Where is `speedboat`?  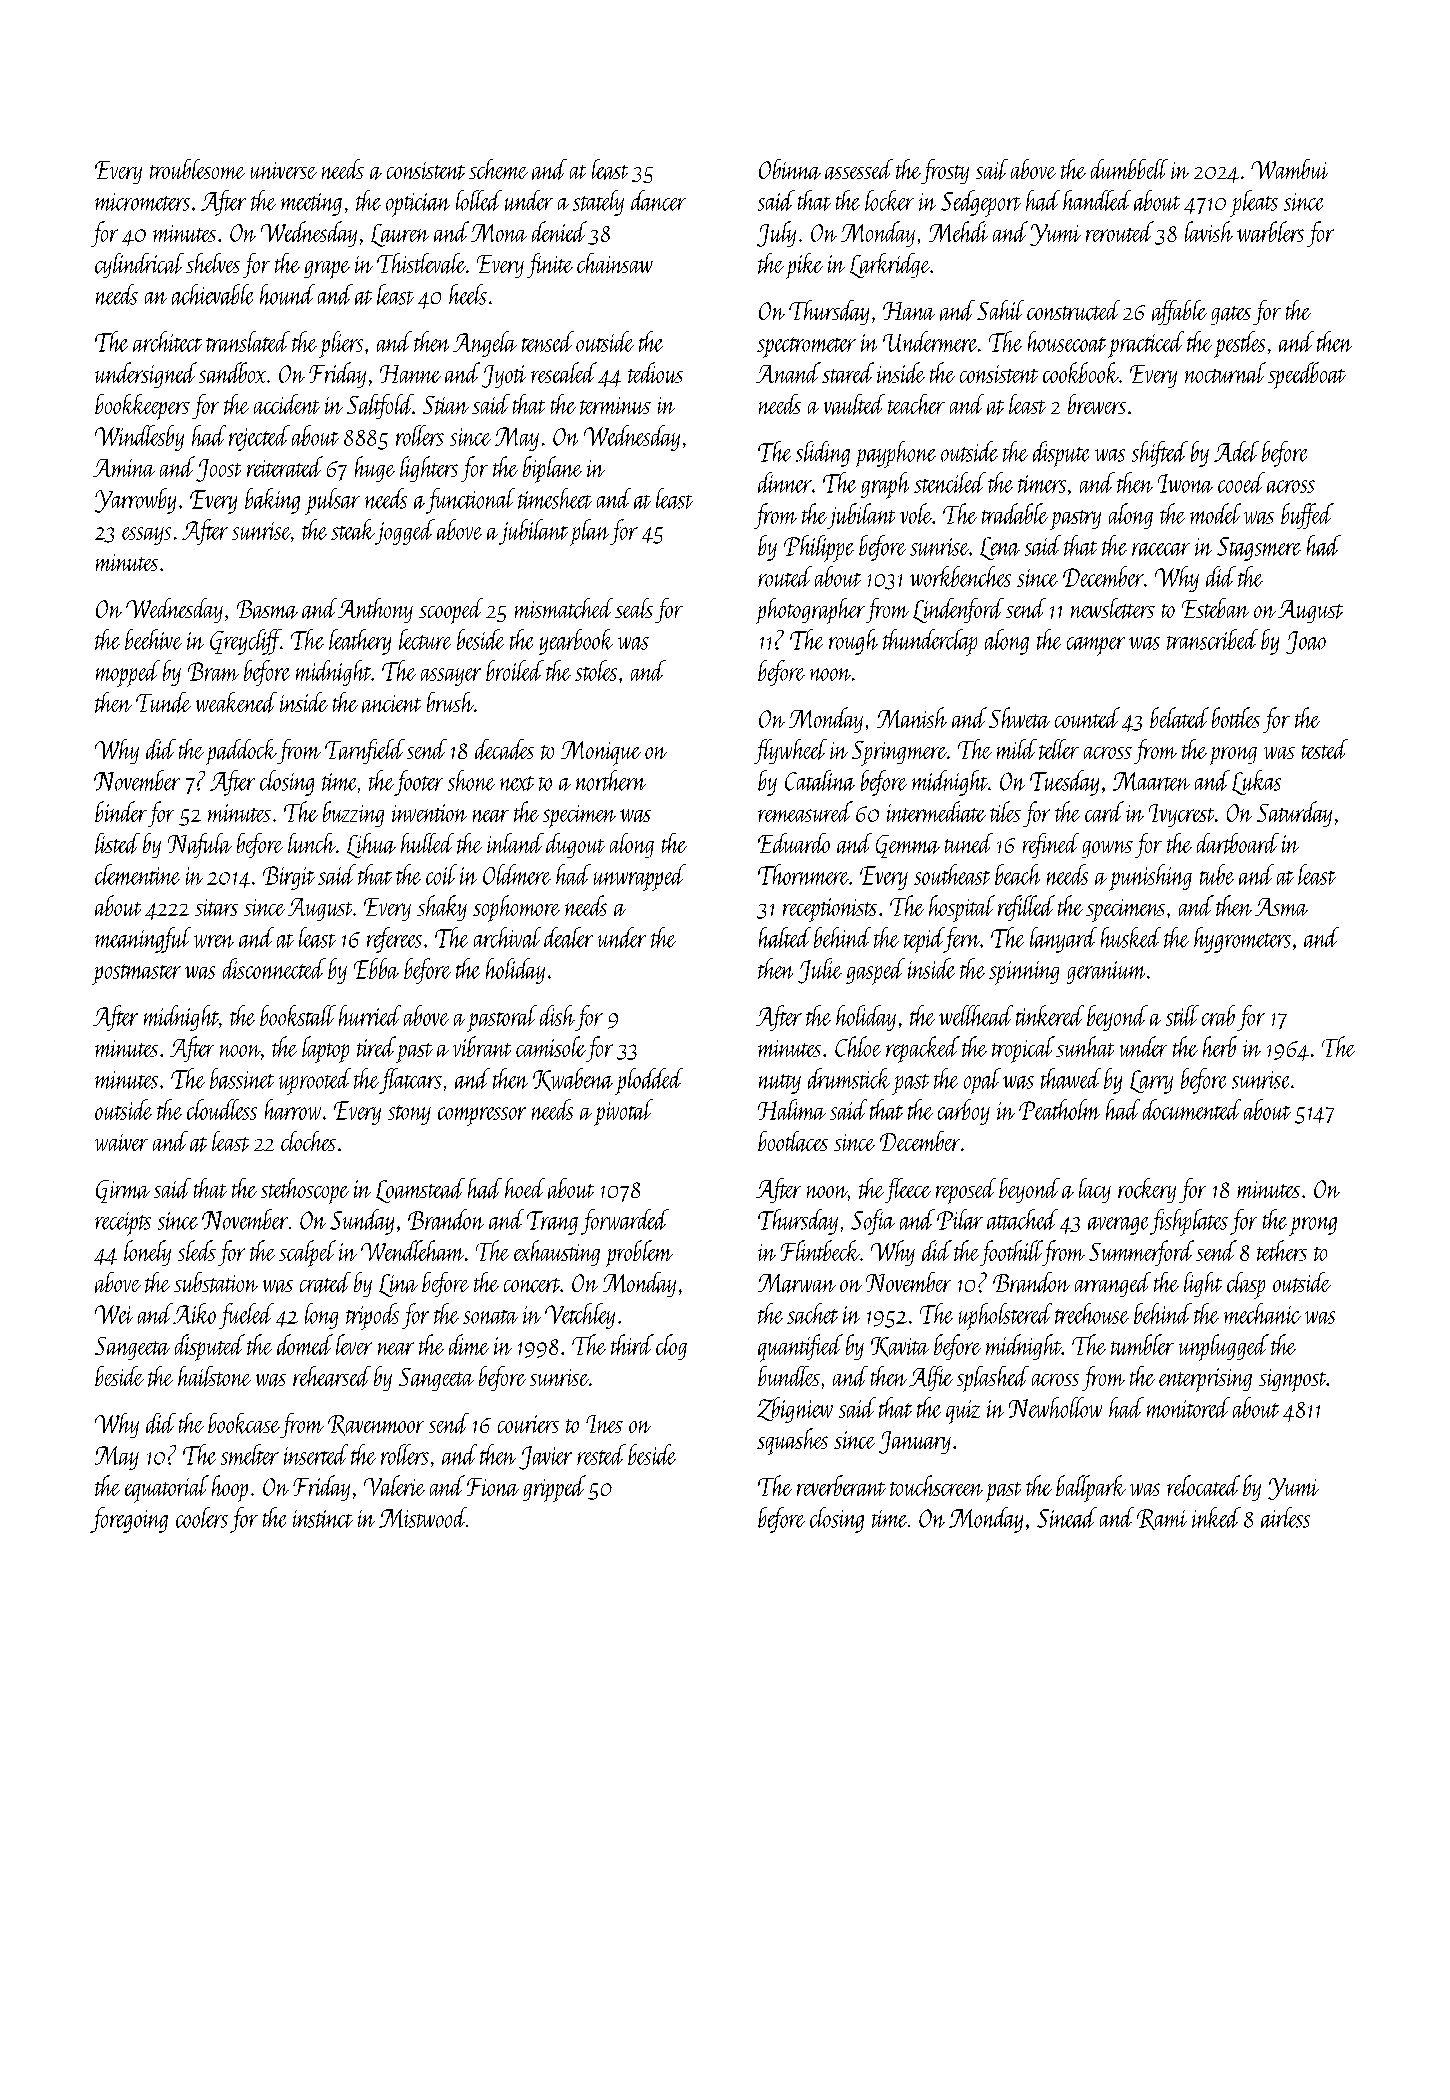 speedboat is located at coordinates (1307, 375).
